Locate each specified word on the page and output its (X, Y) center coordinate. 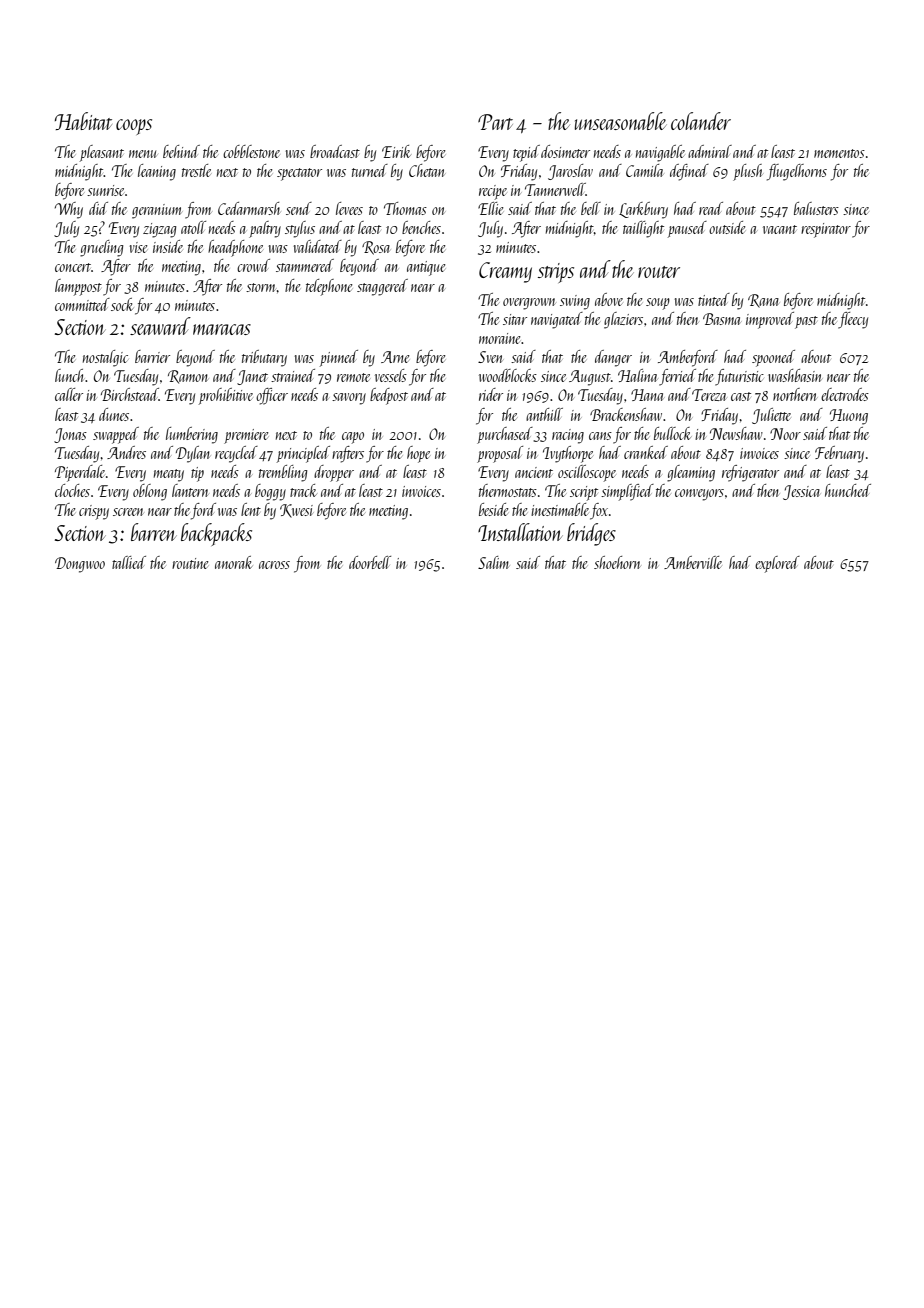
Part (495, 122)
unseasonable (621, 121)
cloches (72, 490)
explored (777, 564)
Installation (520, 532)
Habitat (83, 121)
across (274, 565)
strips (556, 273)
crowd (253, 265)
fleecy (853, 320)
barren (154, 532)
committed (82, 304)
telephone (329, 287)
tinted (714, 299)
